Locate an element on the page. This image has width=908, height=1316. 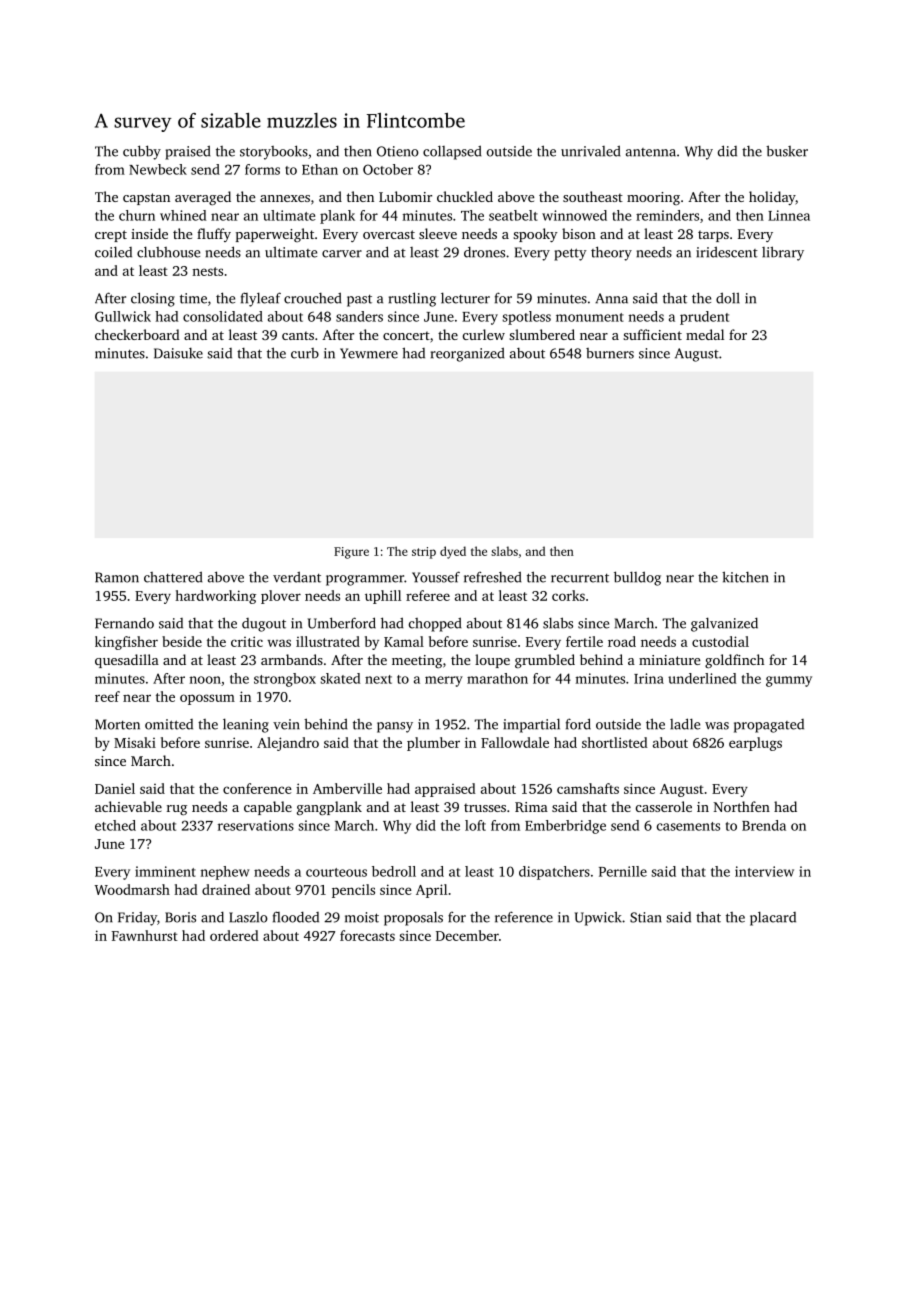
sleeve is located at coordinates (438, 233).
